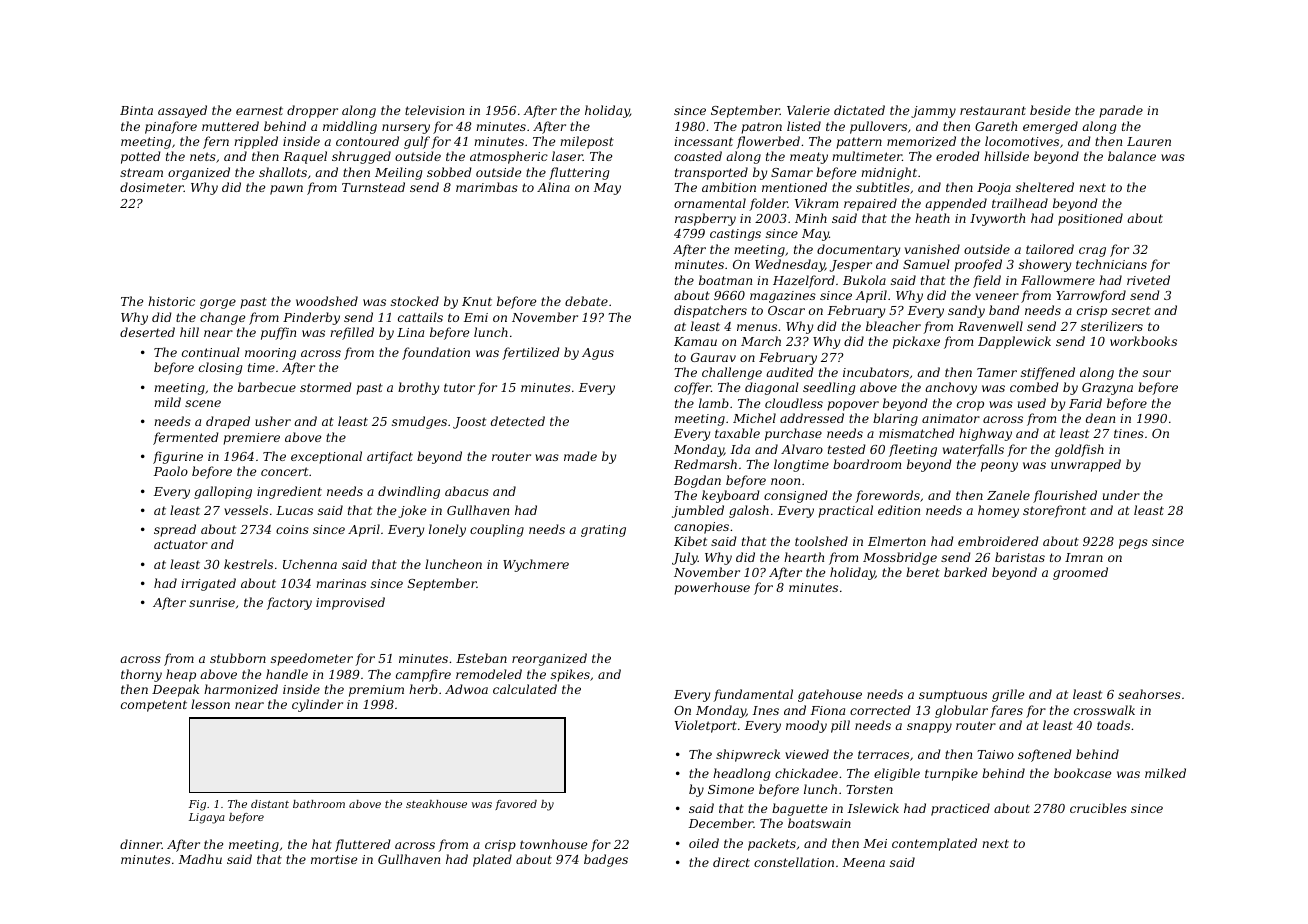 Image resolution: width=1308 pixels, height=924 pixels. I want to click on baguette, so click(799, 809).
